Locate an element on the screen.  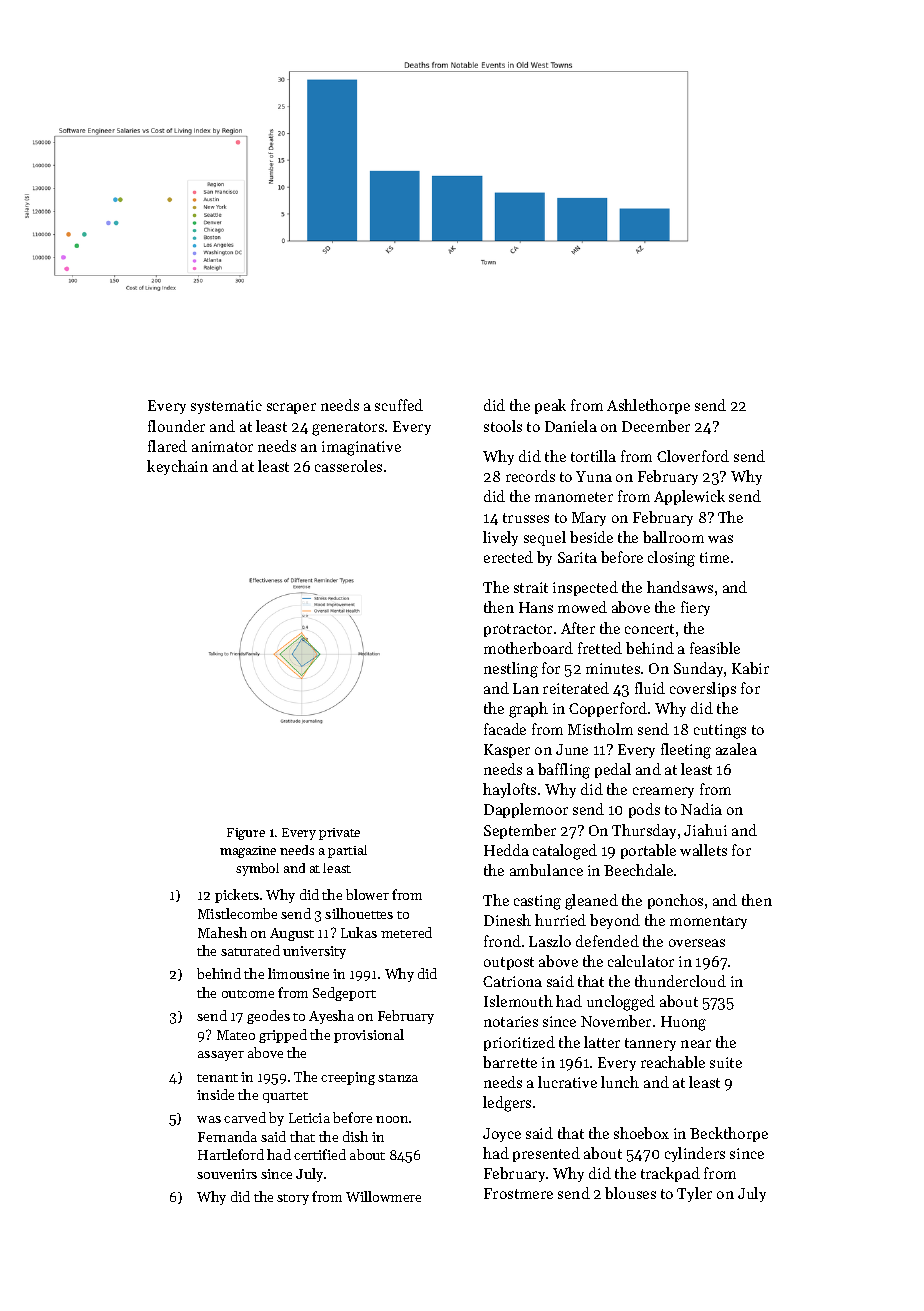
Cloverford is located at coordinates (693, 456).
